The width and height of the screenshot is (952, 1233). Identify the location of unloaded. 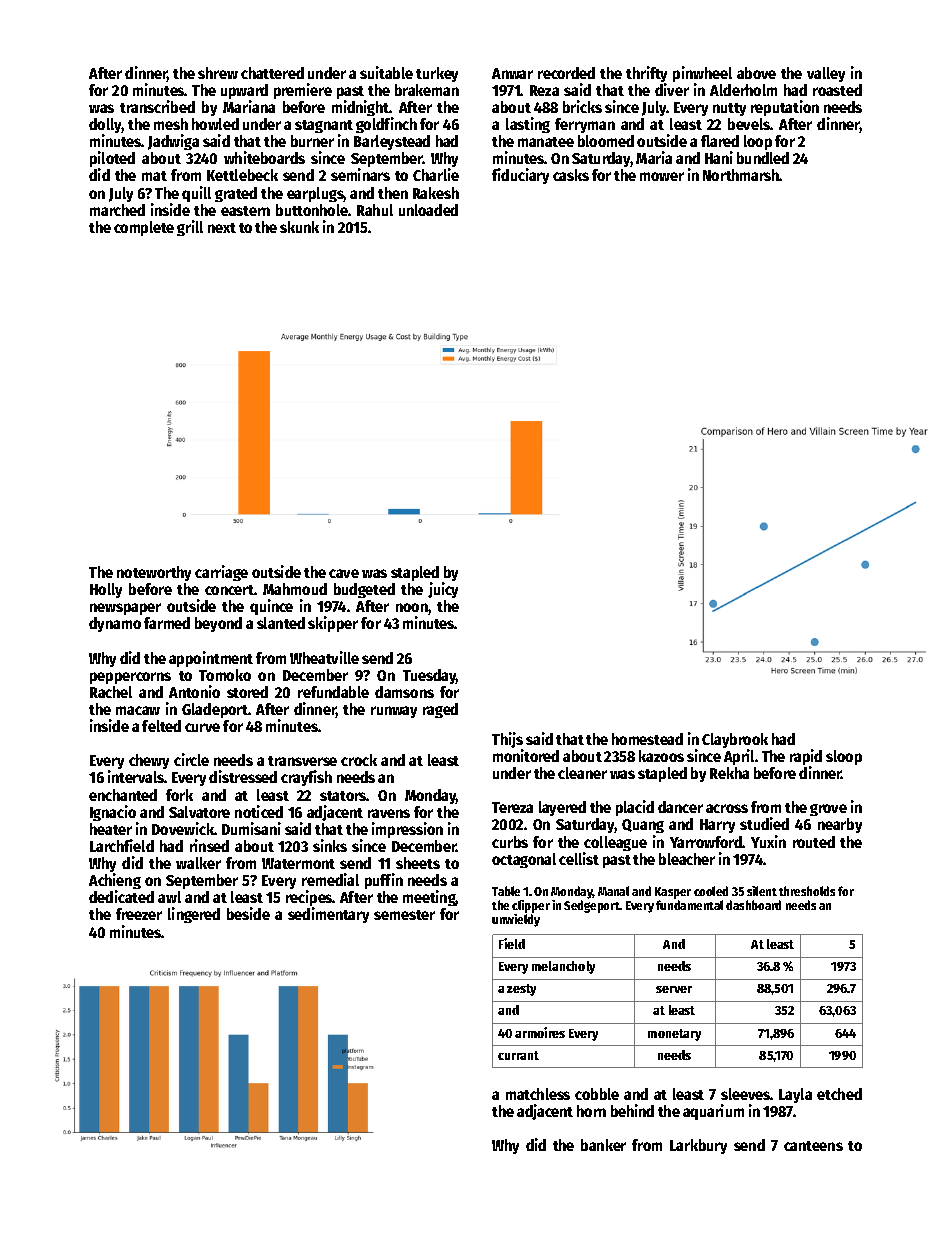
(428, 210).
